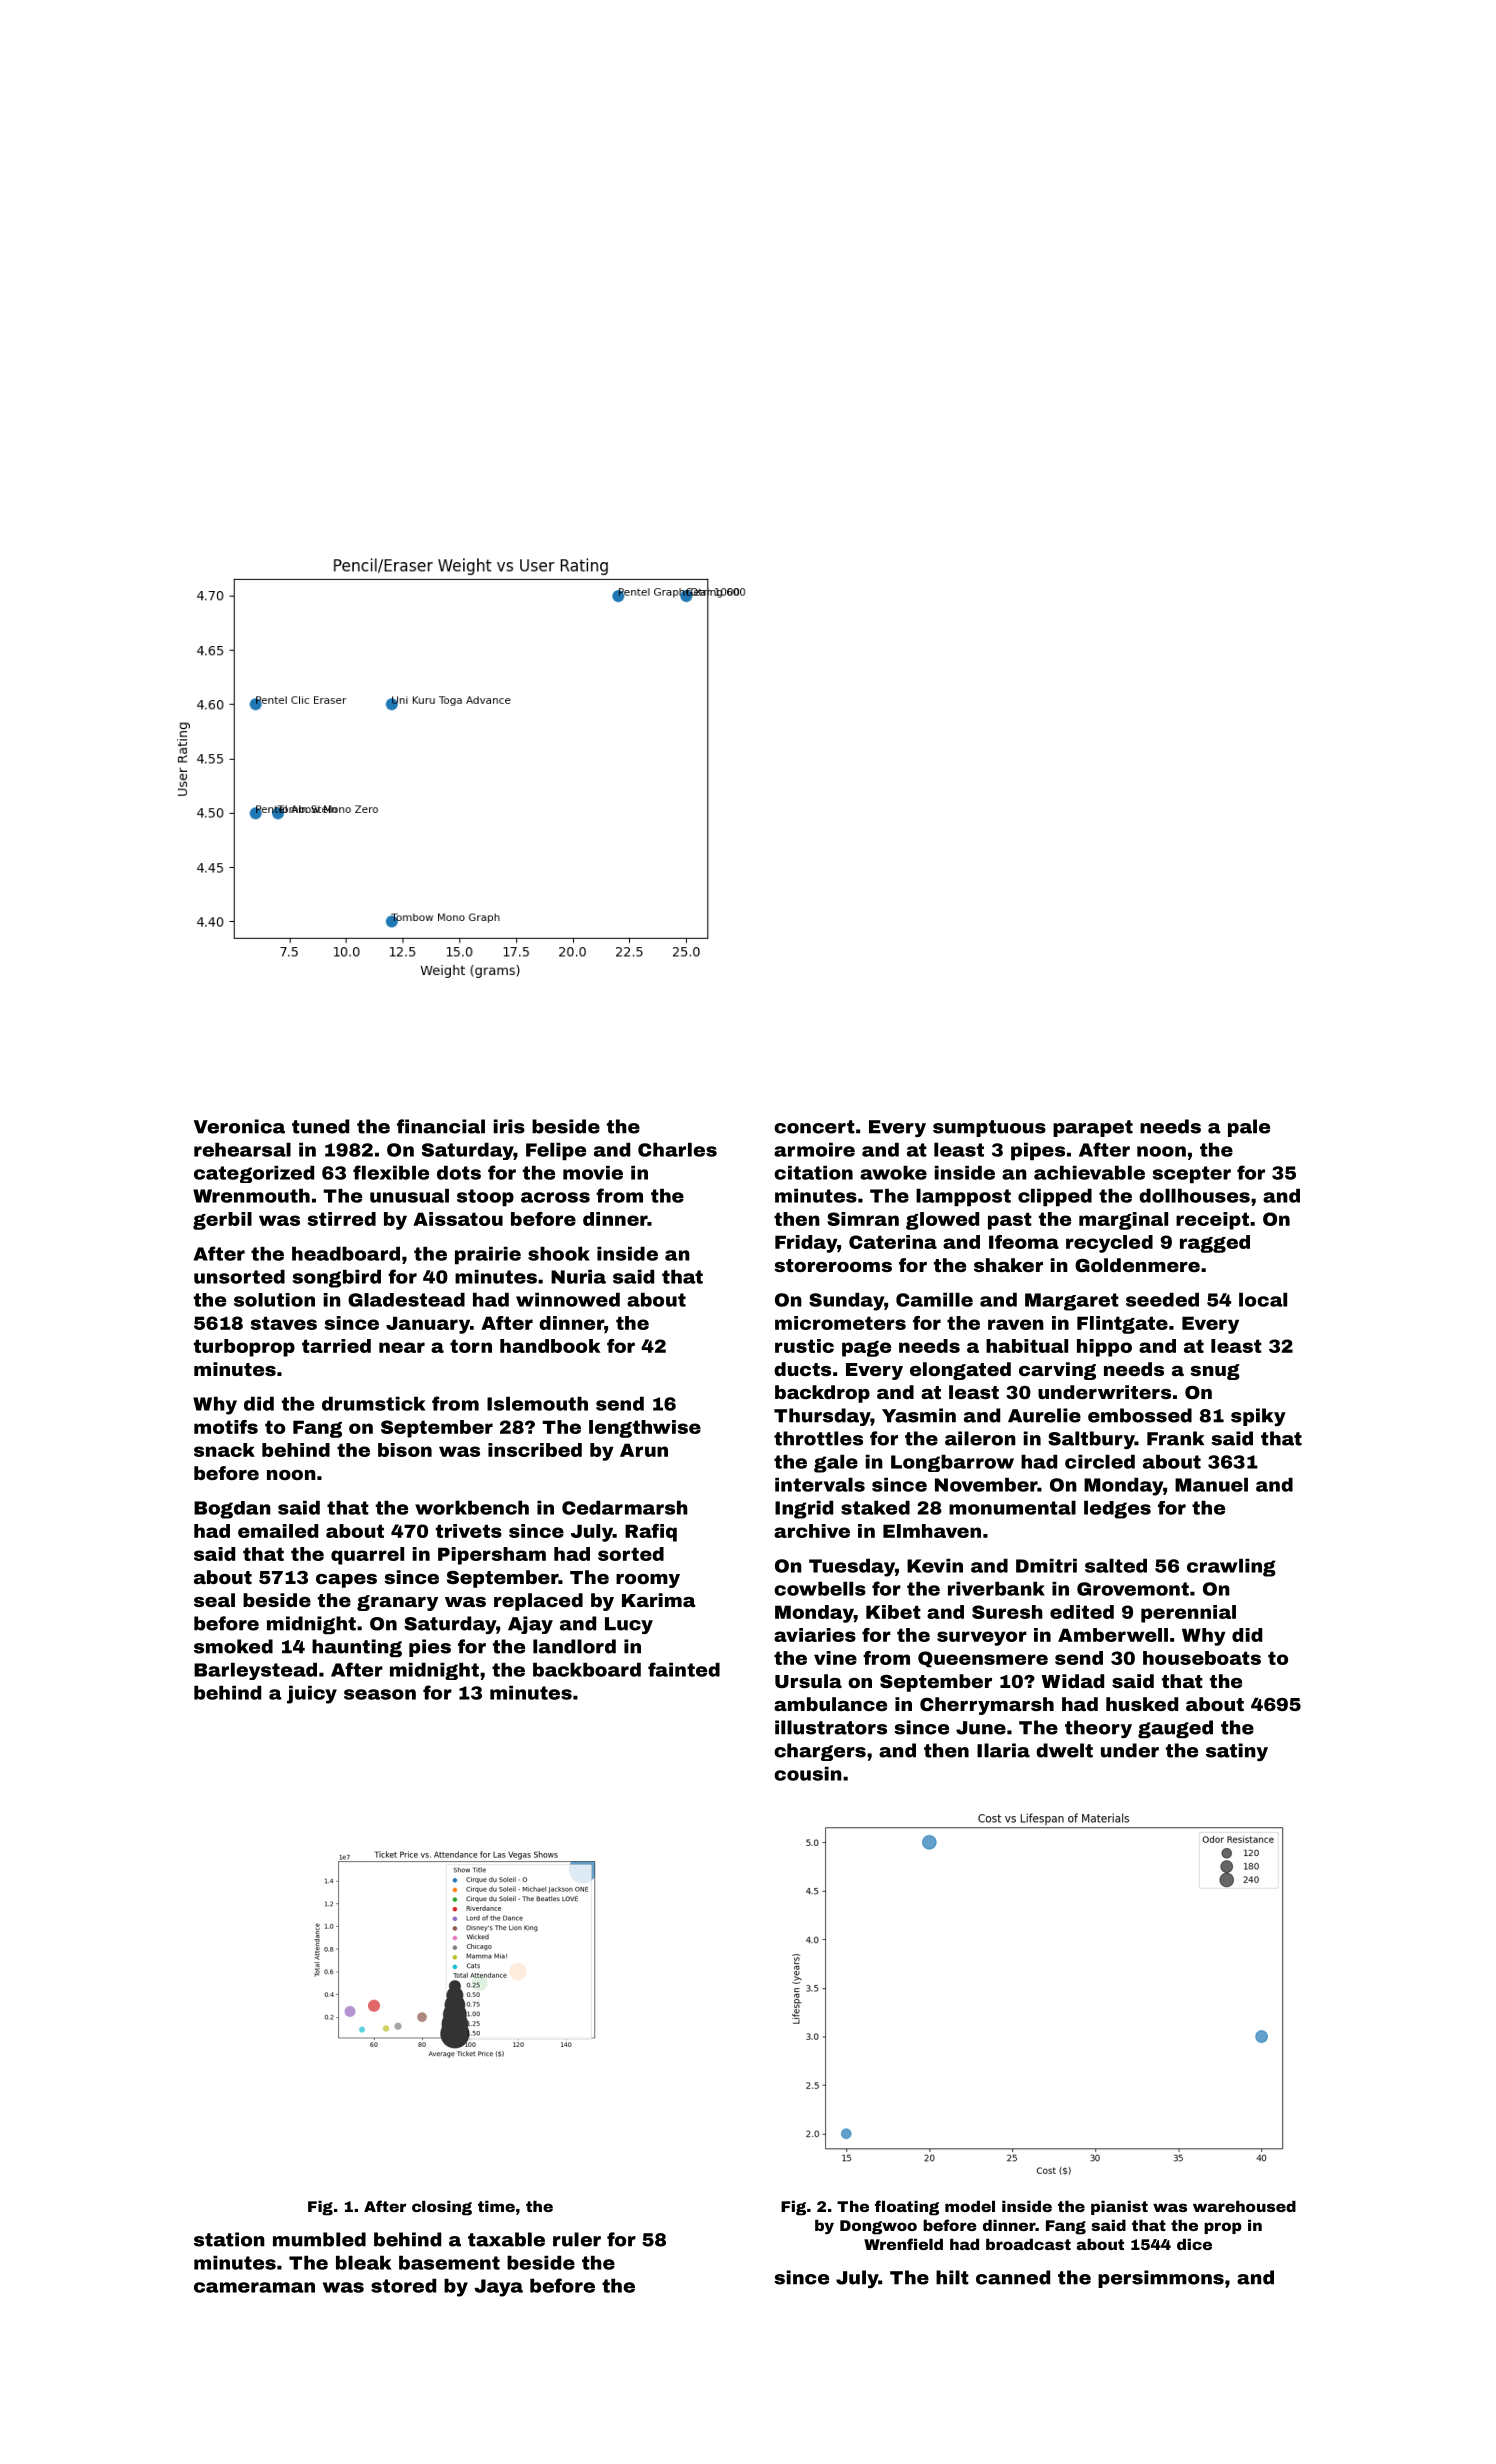 The height and width of the screenshot is (2464, 1496). What do you see at coordinates (1231, 1568) in the screenshot?
I see `crawling` at bounding box center [1231, 1568].
